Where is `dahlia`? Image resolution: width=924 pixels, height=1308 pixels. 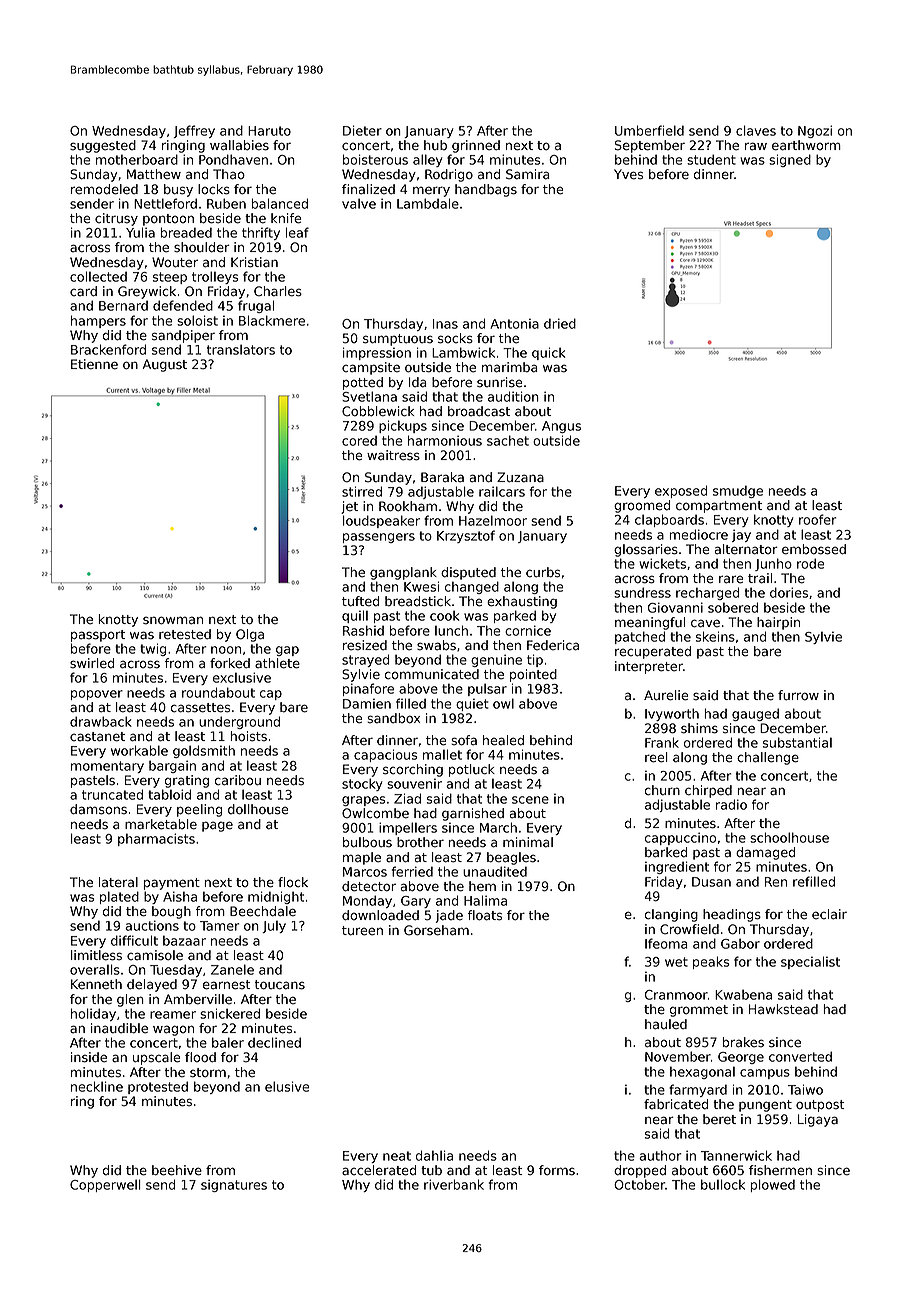
dahlia is located at coordinates (434, 1155).
